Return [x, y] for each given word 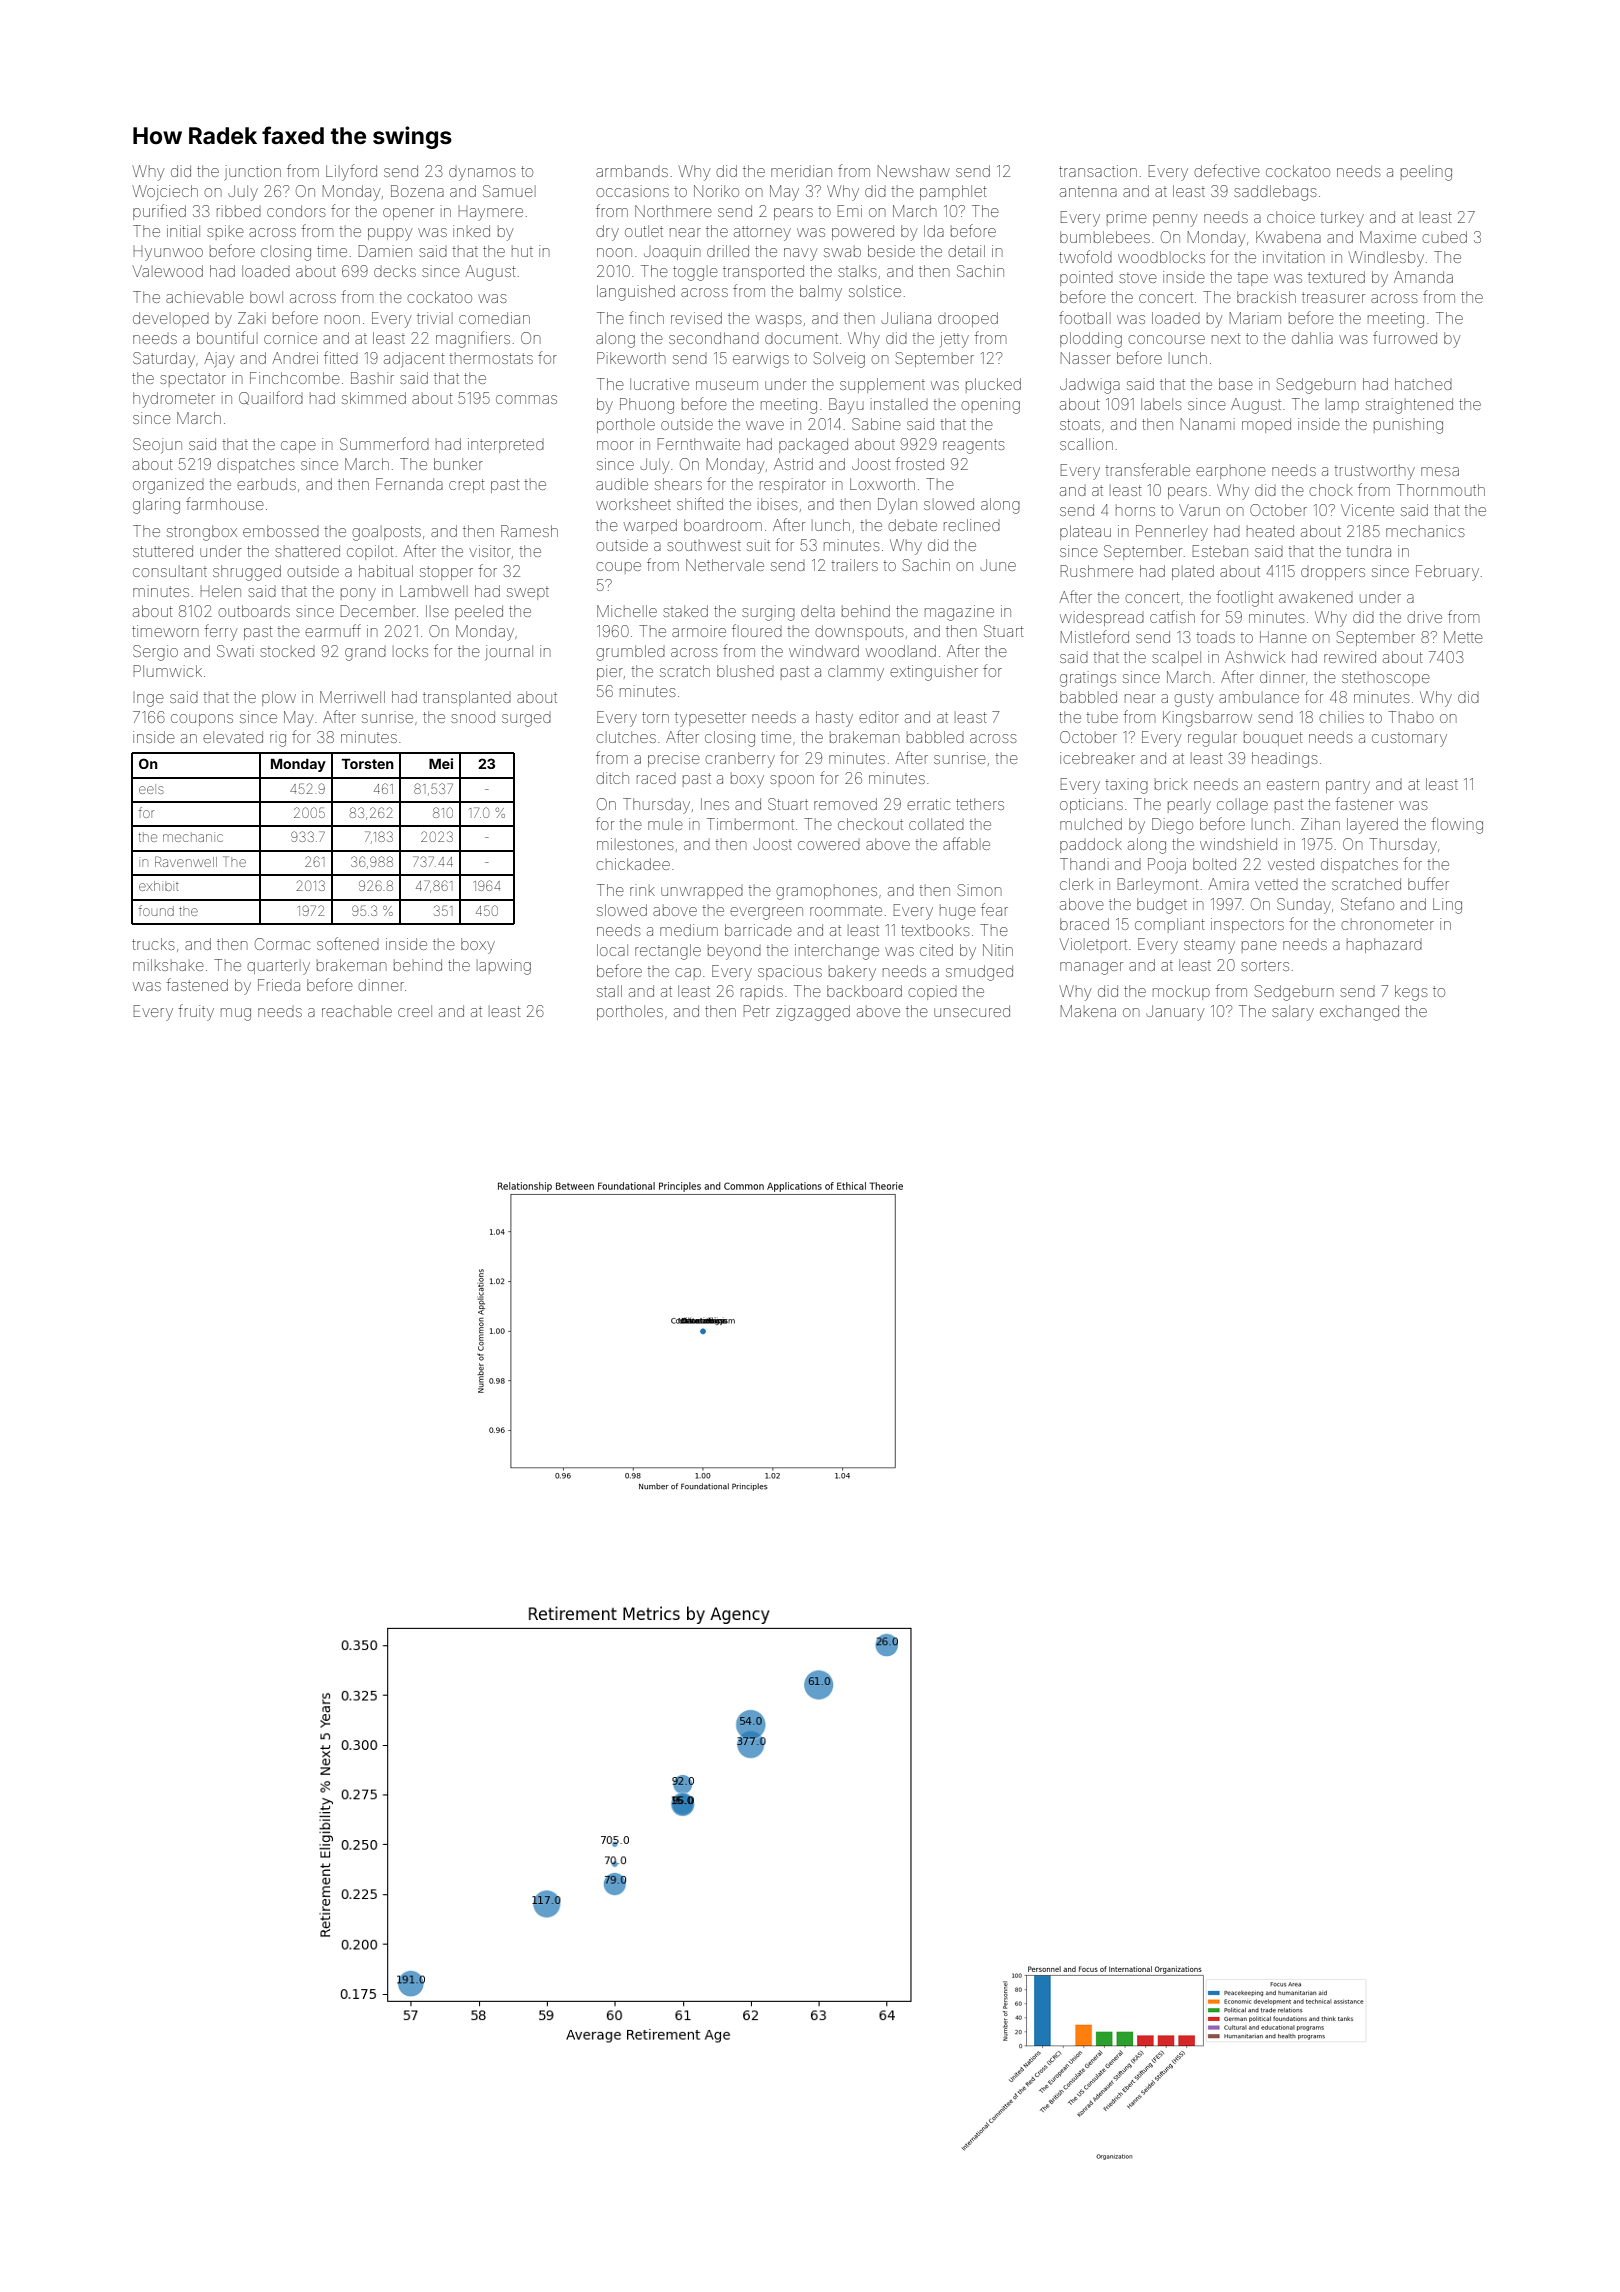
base [1235, 384]
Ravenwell [186, 861]
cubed [1444, 237]
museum [727, 385]
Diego [1172, 826]
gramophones [826, 892]
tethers [980, 804]
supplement [882, 385]
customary [1409, 740]
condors [296, 211]
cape [298, 447]
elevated [233, 737]
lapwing [504, 967]
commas [526, 399]
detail [966, 251]
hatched [1423, 384]
